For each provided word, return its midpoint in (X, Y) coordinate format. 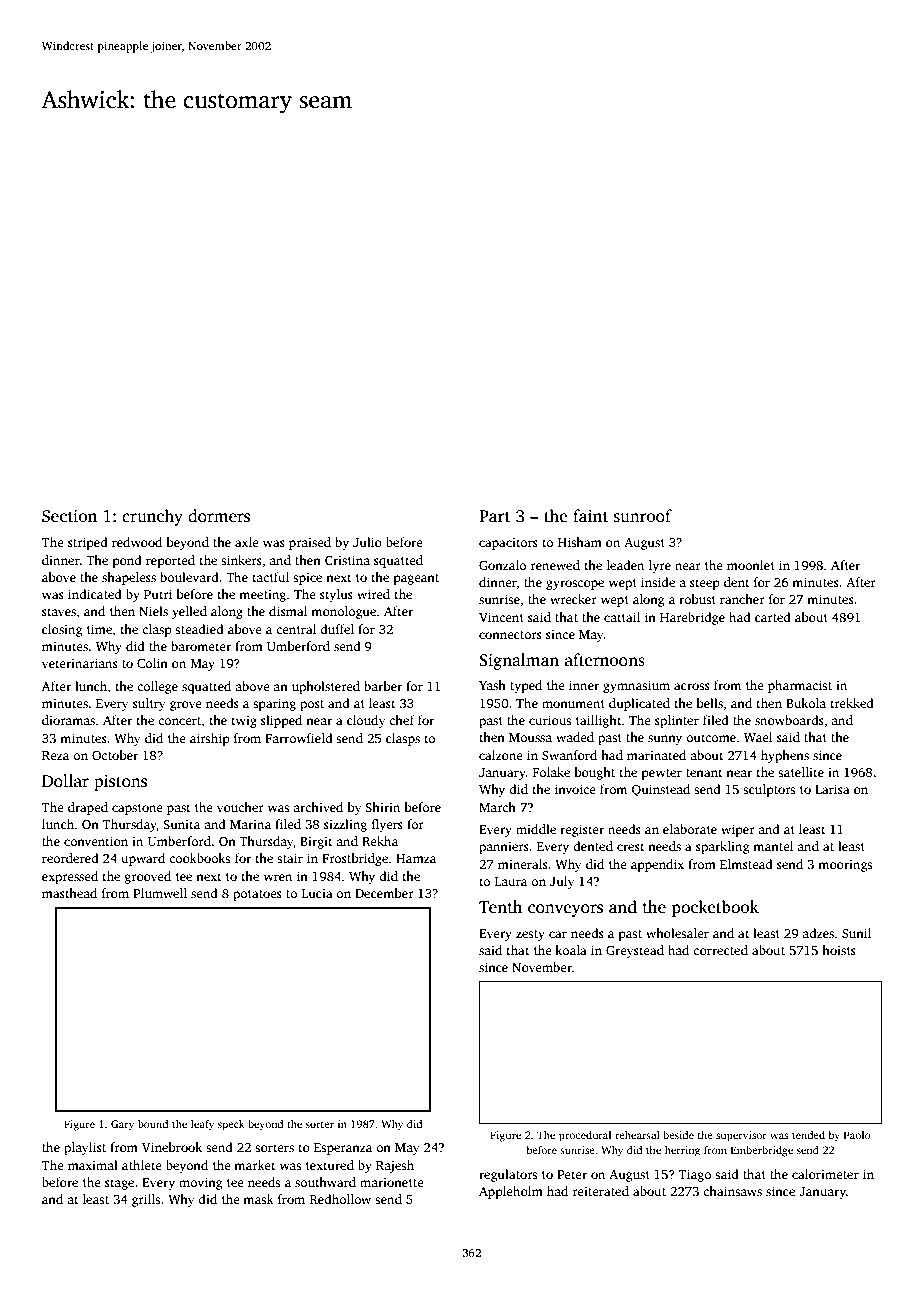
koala (571, 950)
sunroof (643, 516)
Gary (122, 1125)
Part (494, 516)
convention (96, 841)
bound (153, 1124)
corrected (720, 950)
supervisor (741, 1136)
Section (69, 516)
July (562, 882)
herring (682, 1151)
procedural (585, 1136)
